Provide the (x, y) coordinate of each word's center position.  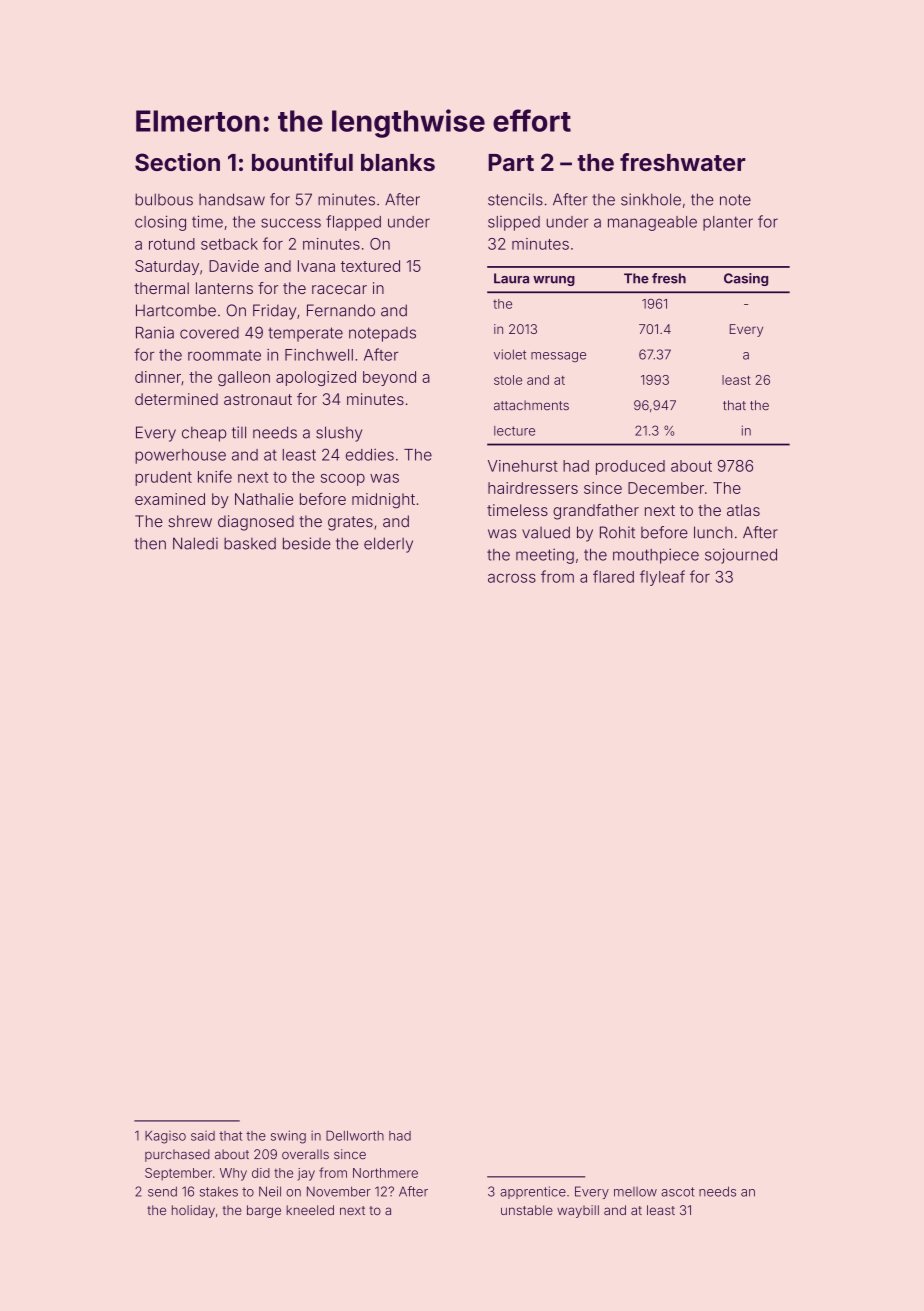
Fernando (341, 310)
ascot (678, 1192)
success (291, 223)
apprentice (533, 1192)
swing (288, 1137)
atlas (743, 510)
